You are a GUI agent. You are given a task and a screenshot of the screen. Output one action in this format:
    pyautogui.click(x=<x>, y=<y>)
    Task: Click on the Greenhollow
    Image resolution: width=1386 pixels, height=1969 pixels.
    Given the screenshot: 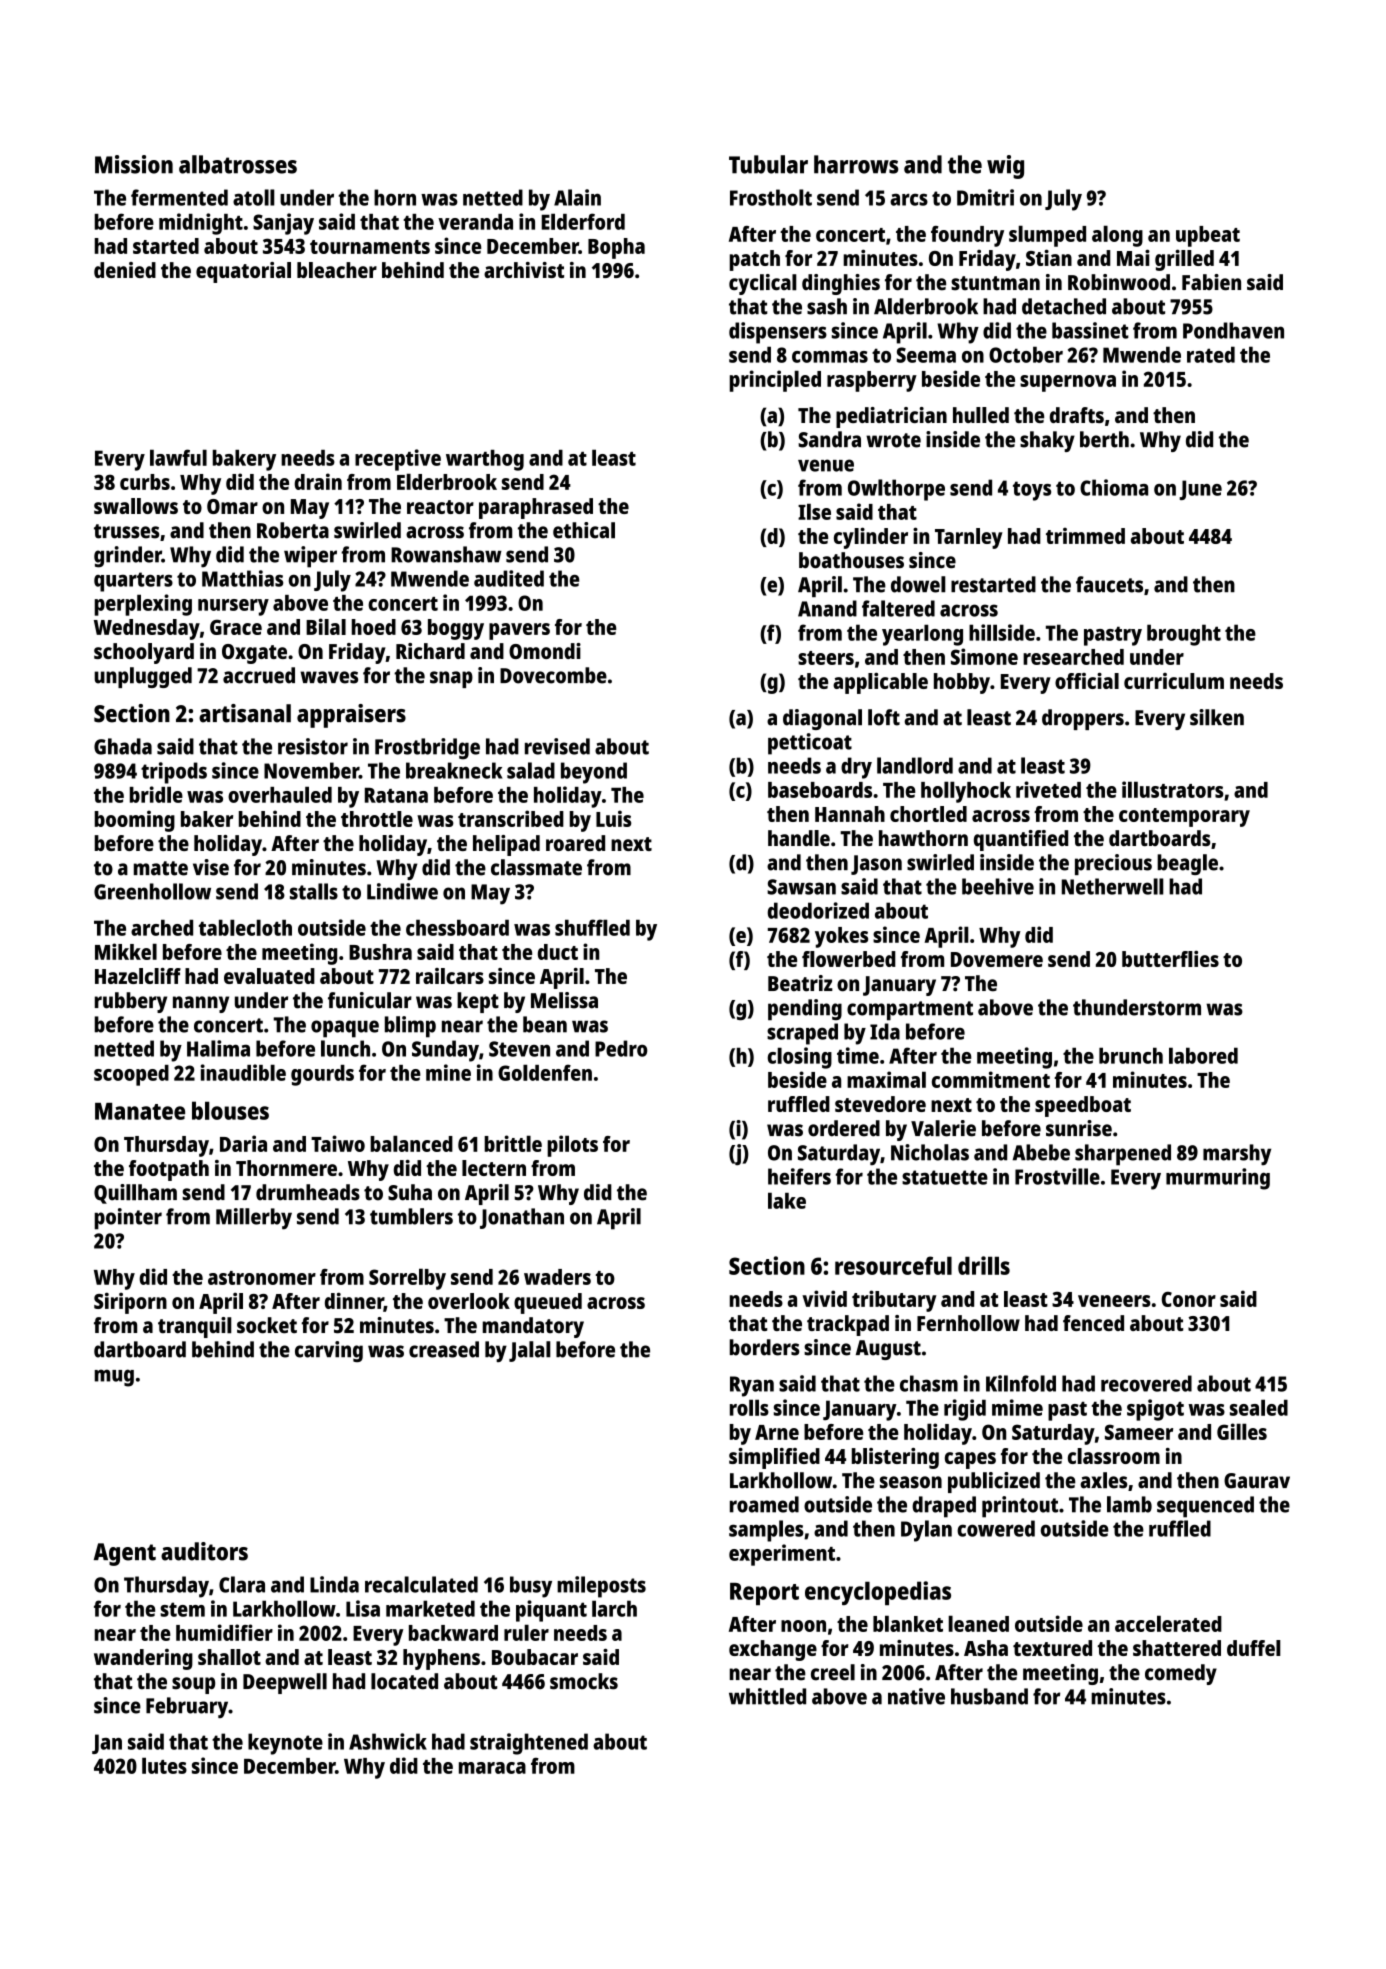 What is the action you would take?
    pyautogui.click(x=152, y=891)
